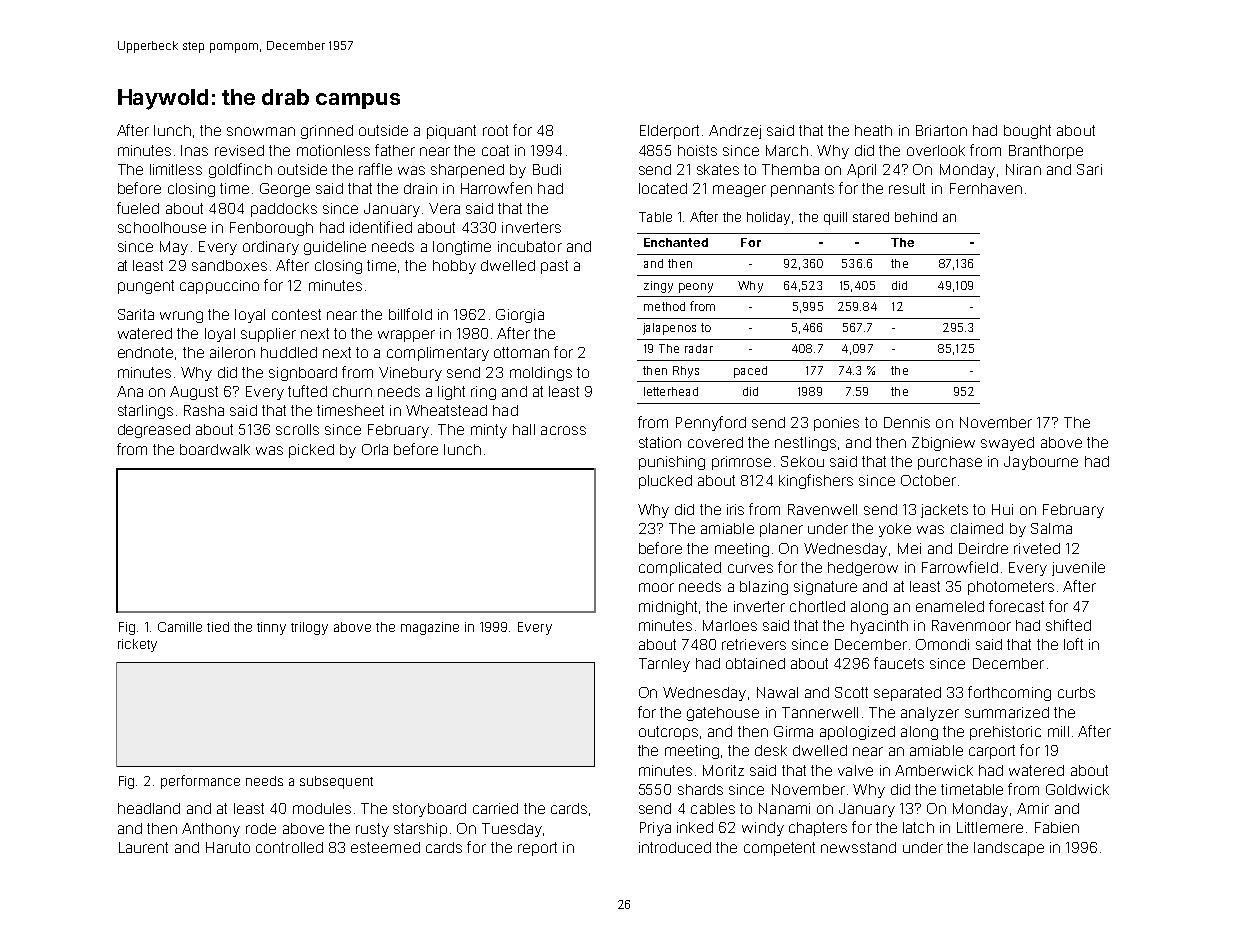  Describe the element at coordinates (271, 628) in the screenshot. I see `tinny` at that location.
